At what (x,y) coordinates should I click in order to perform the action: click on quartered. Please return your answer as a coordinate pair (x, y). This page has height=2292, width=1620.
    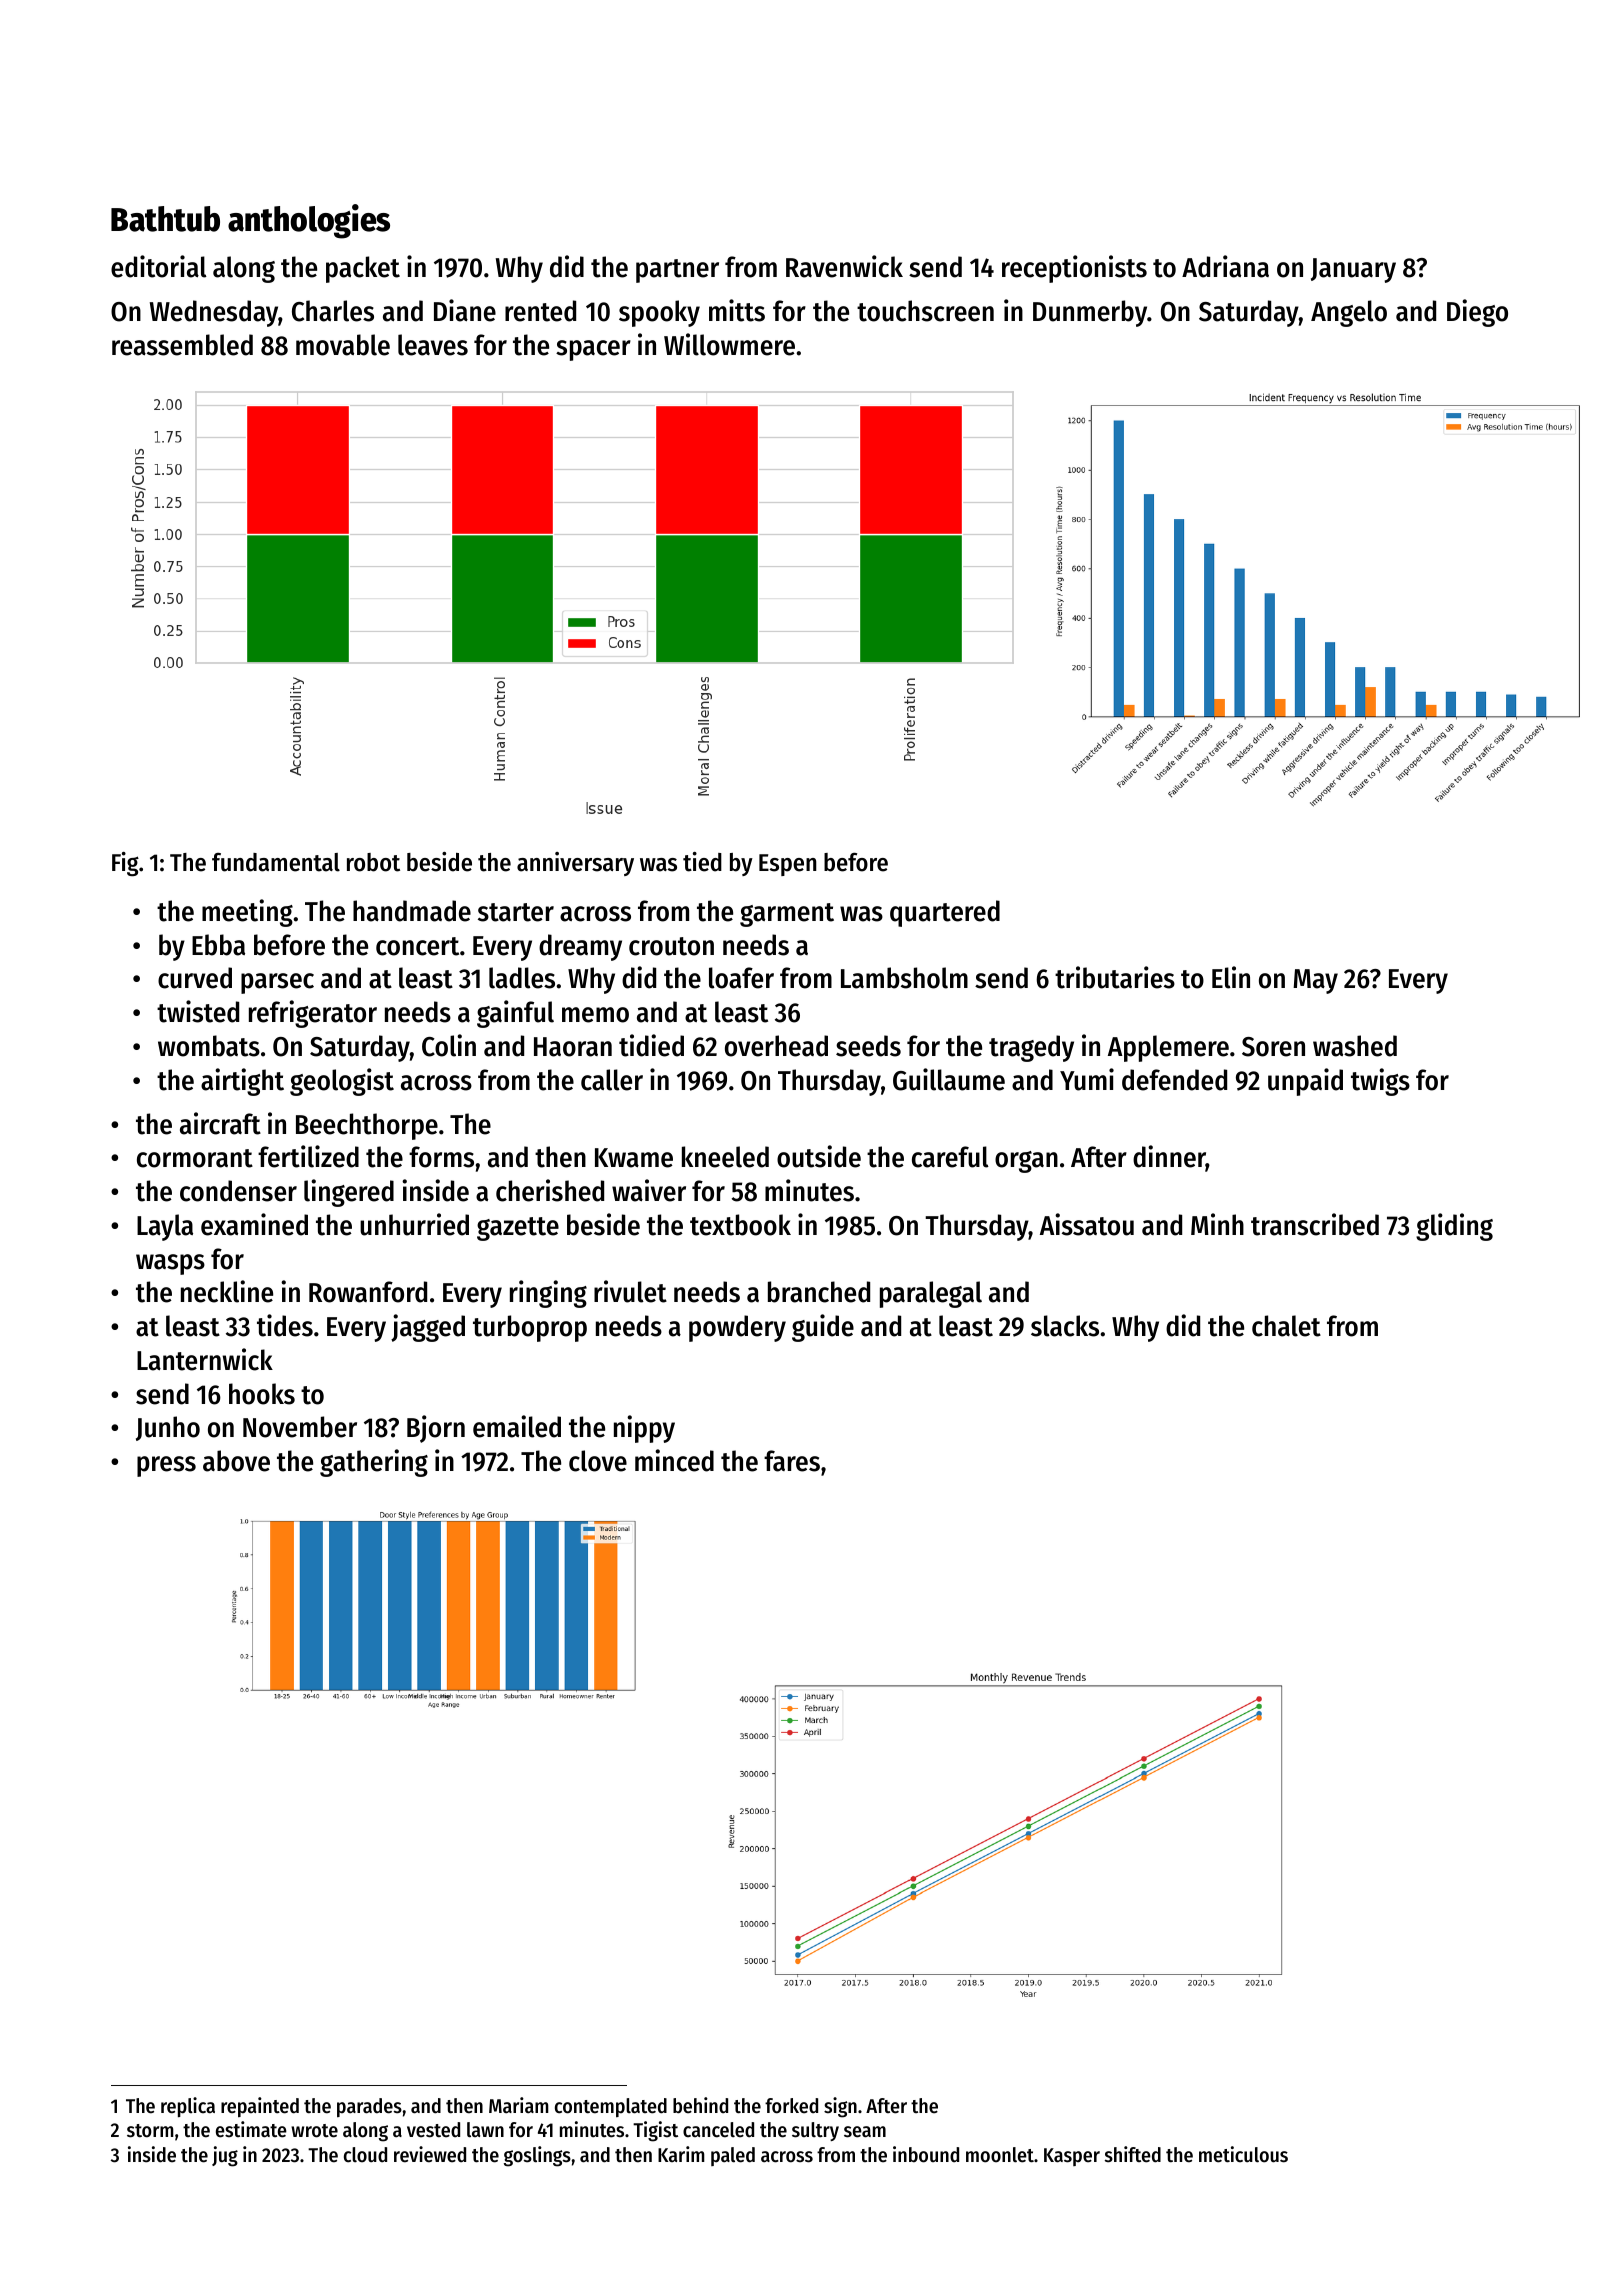
    Looking at the image, I should click on (945, 913).
